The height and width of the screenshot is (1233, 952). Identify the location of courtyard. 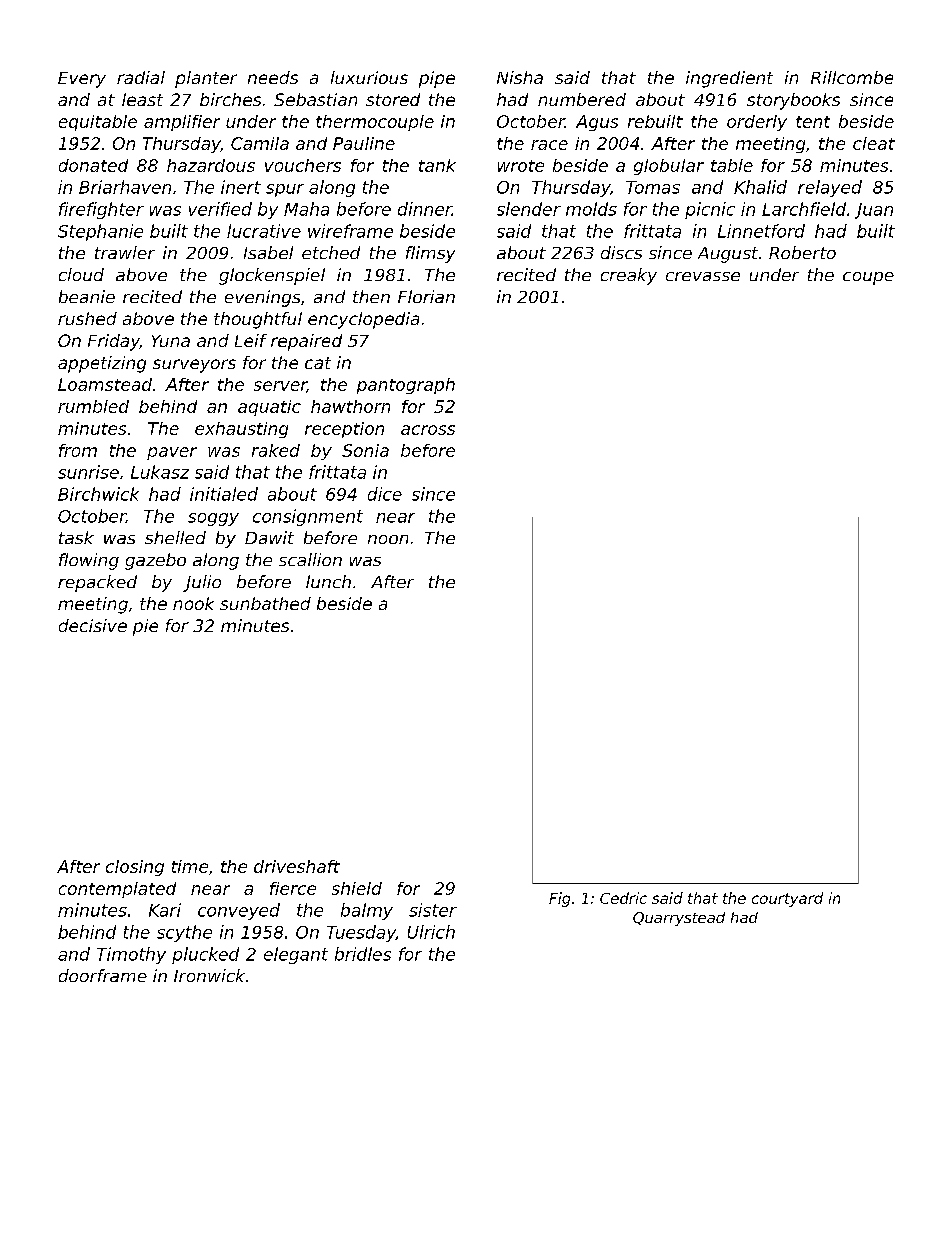
(787, 899).
